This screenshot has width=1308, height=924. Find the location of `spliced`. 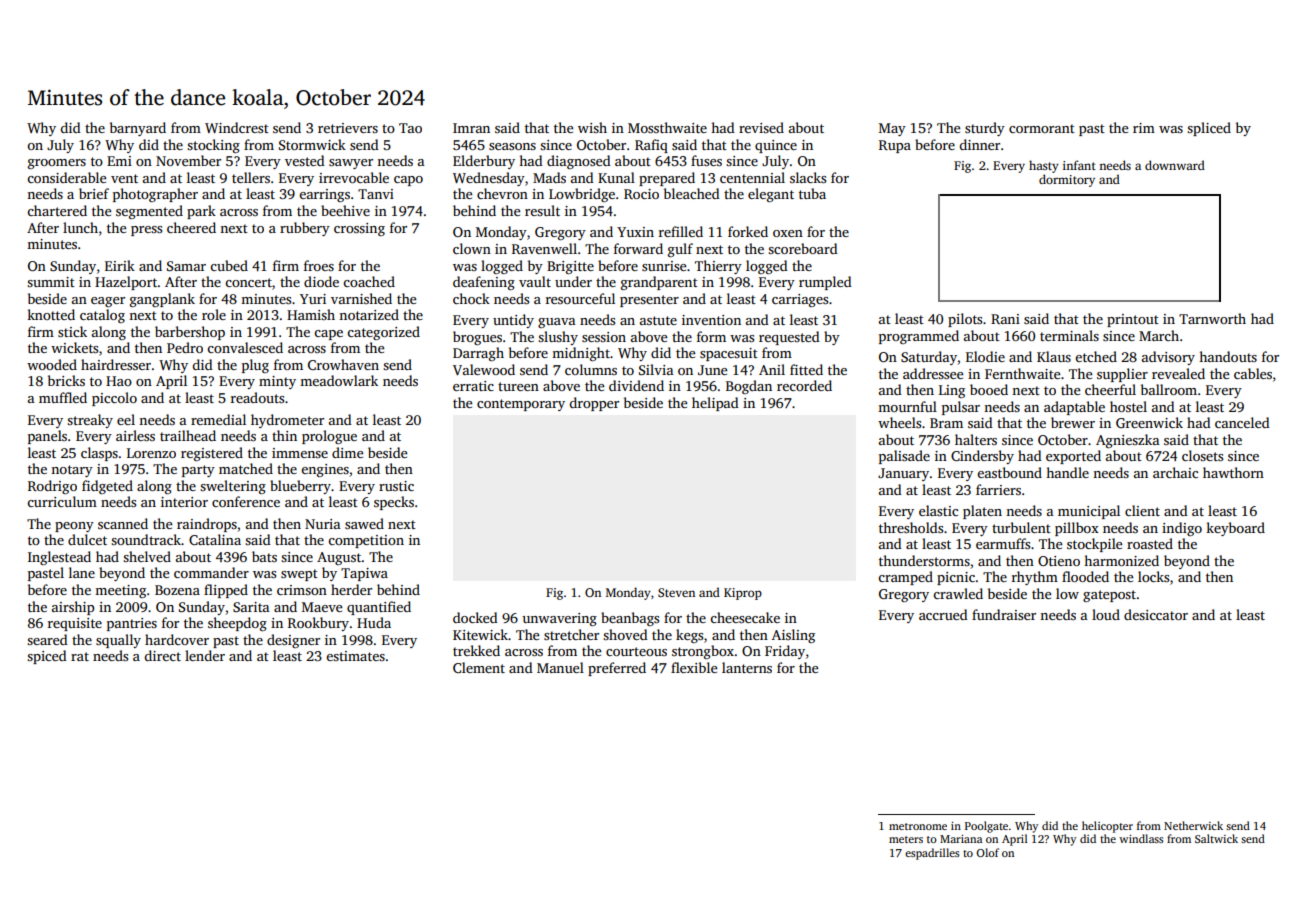

spliced is located at coordinates (1209, 129).
